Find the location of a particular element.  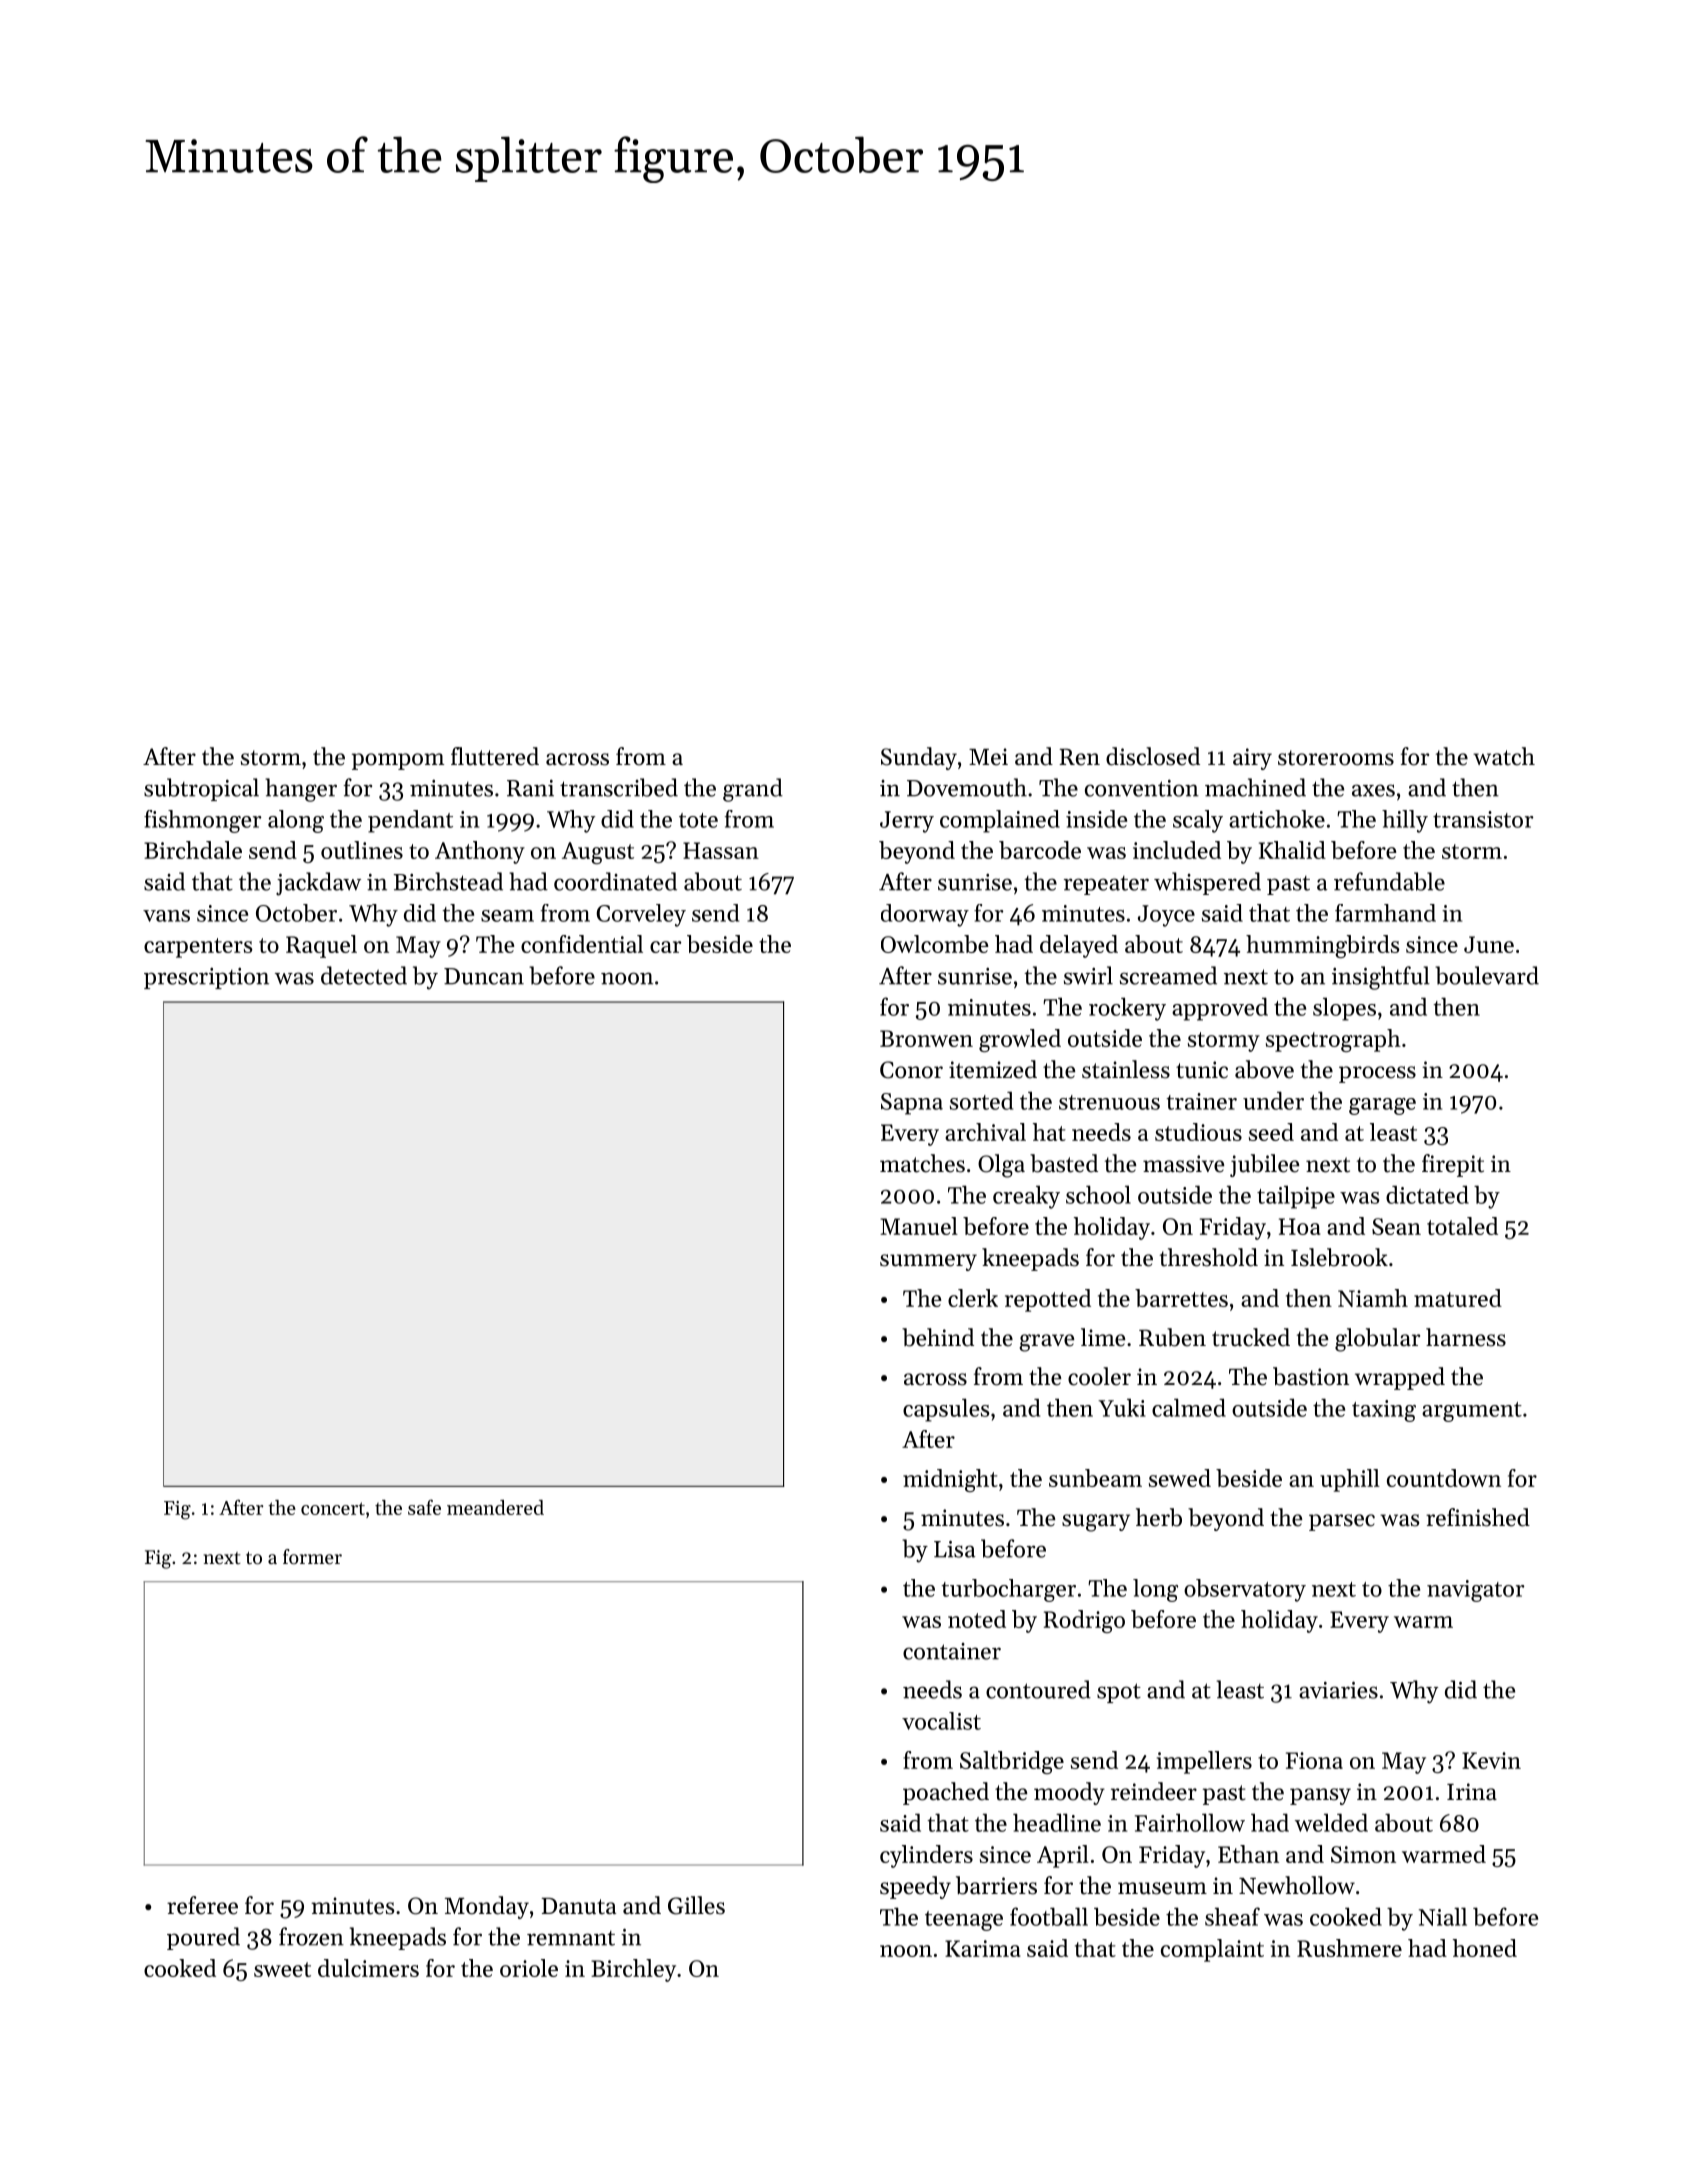

fishmonger is located at coordinates (203, 821).
